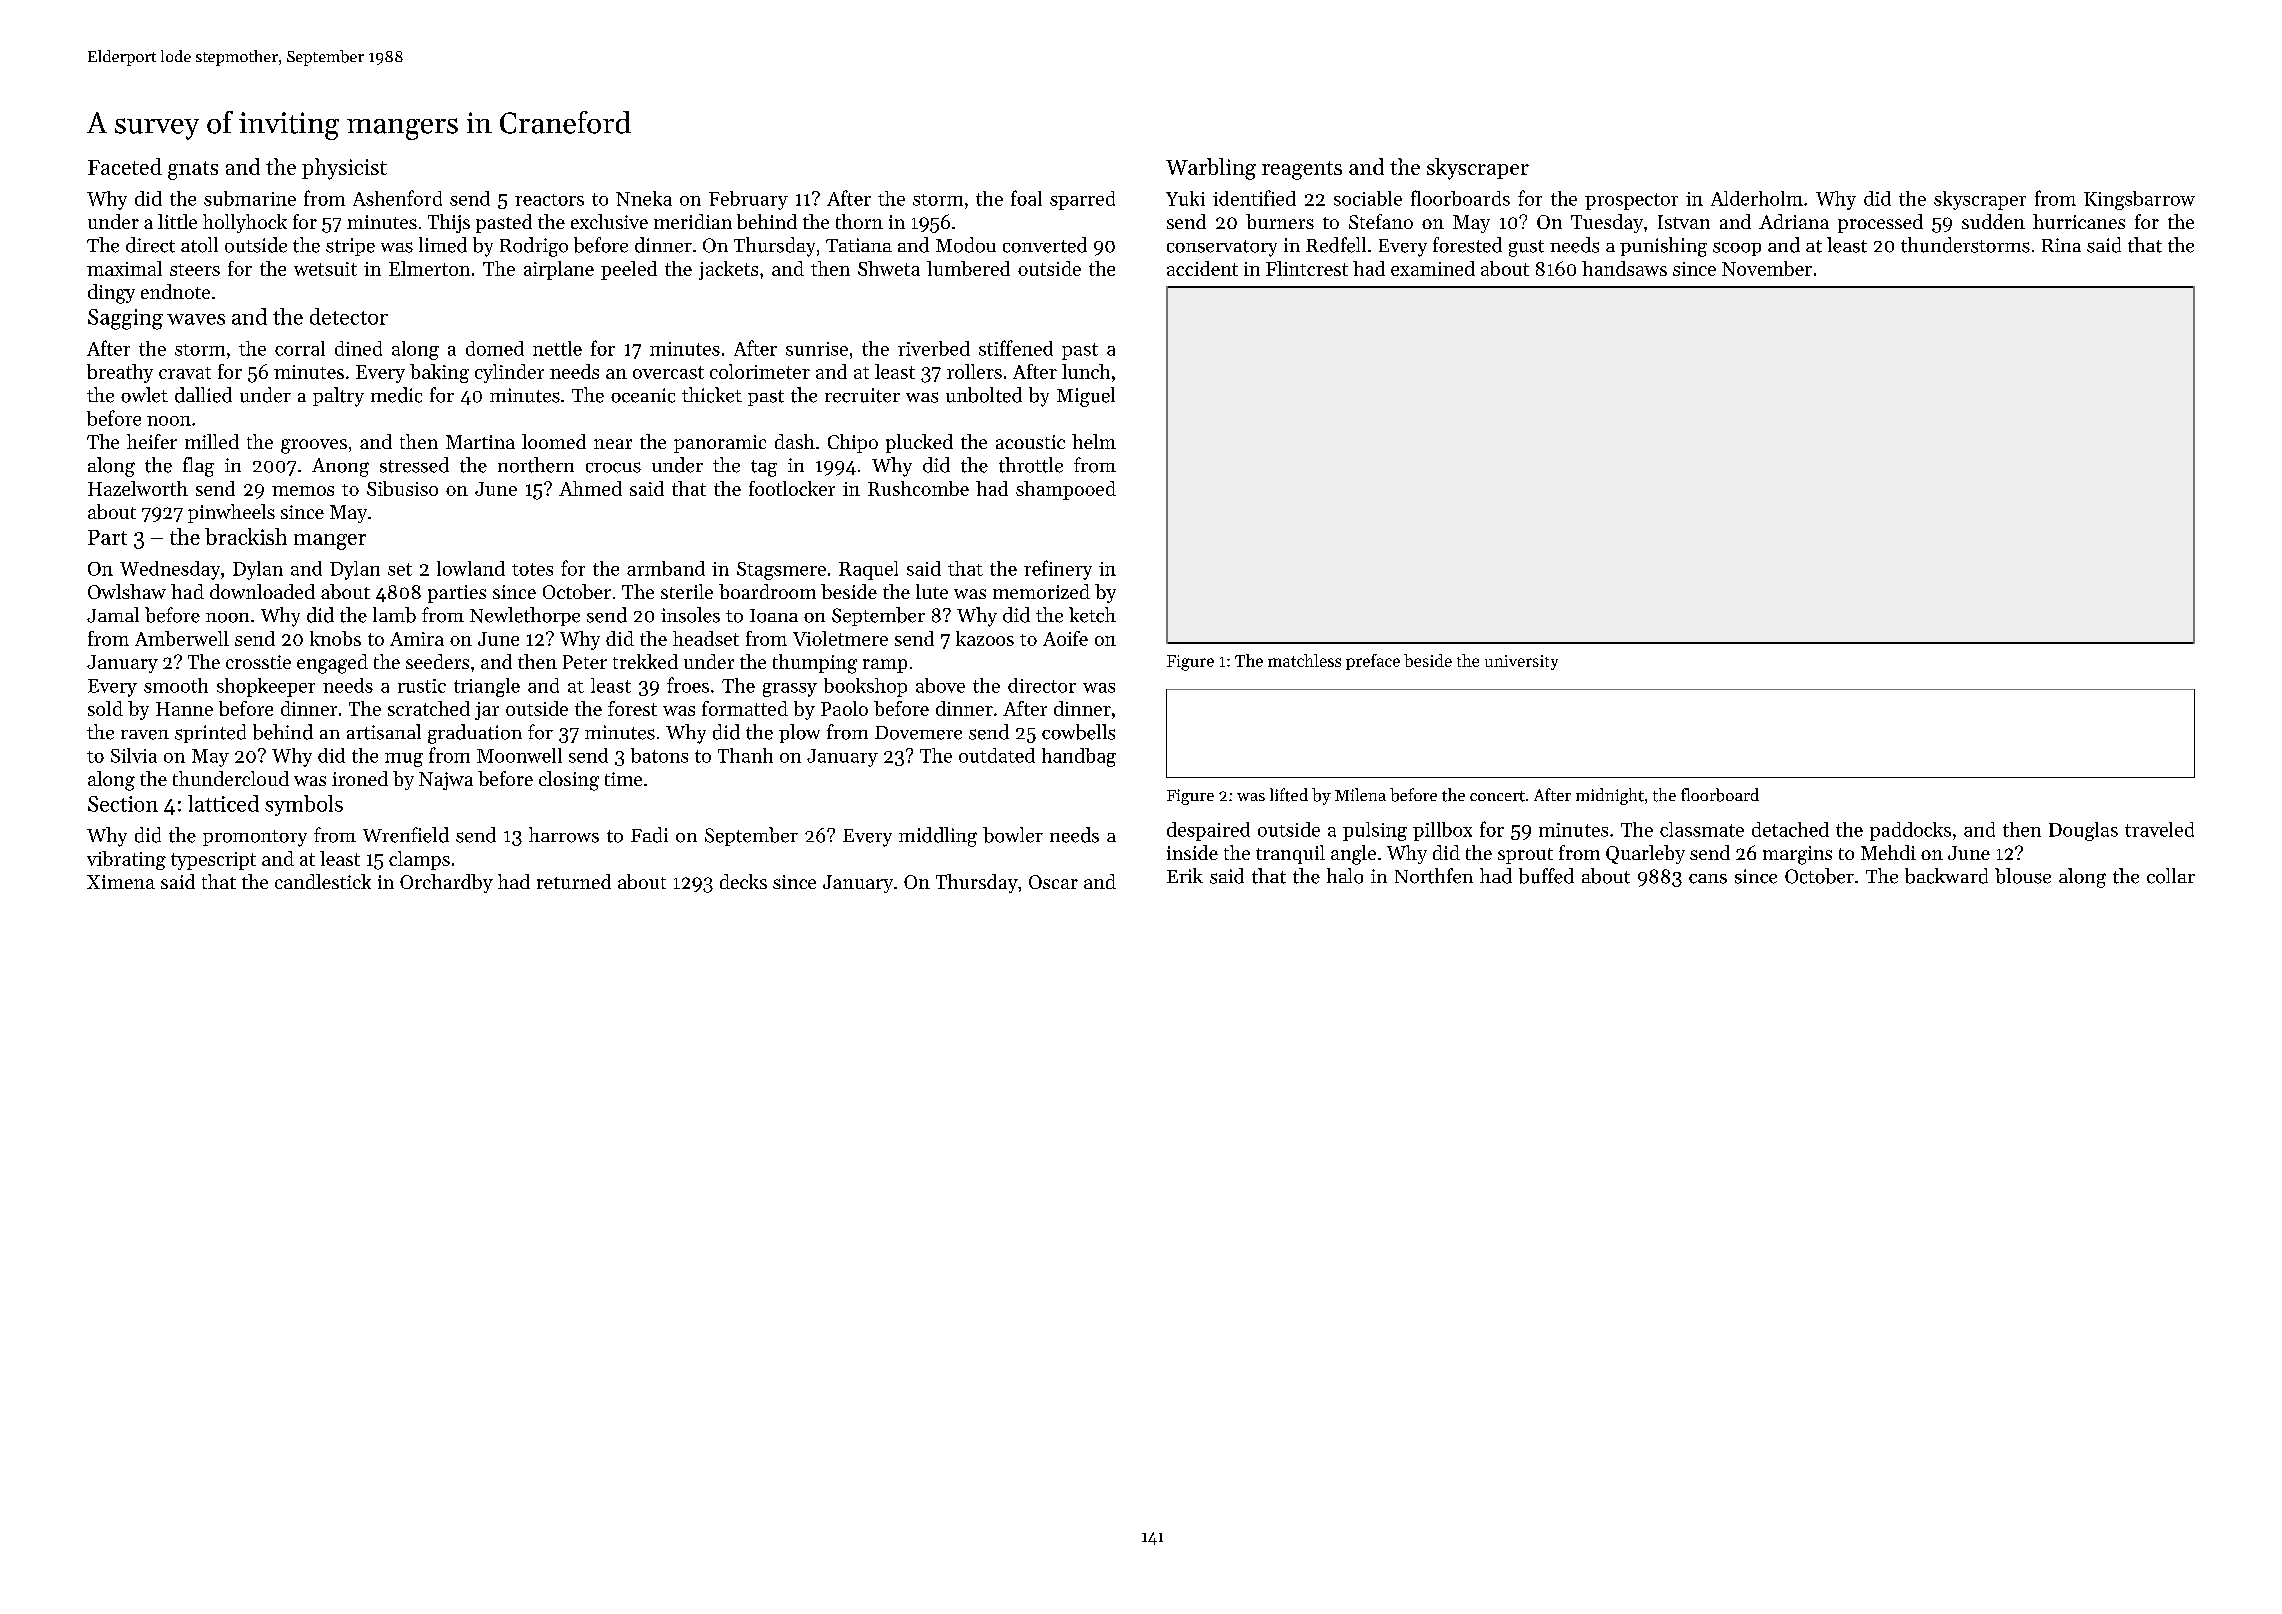 The width and height of the screenshot is (2282, 1614). What do you see at coordinates (1610, 796) in the screenshot?
I see `midnight` at bounding box center [1610, 796].
